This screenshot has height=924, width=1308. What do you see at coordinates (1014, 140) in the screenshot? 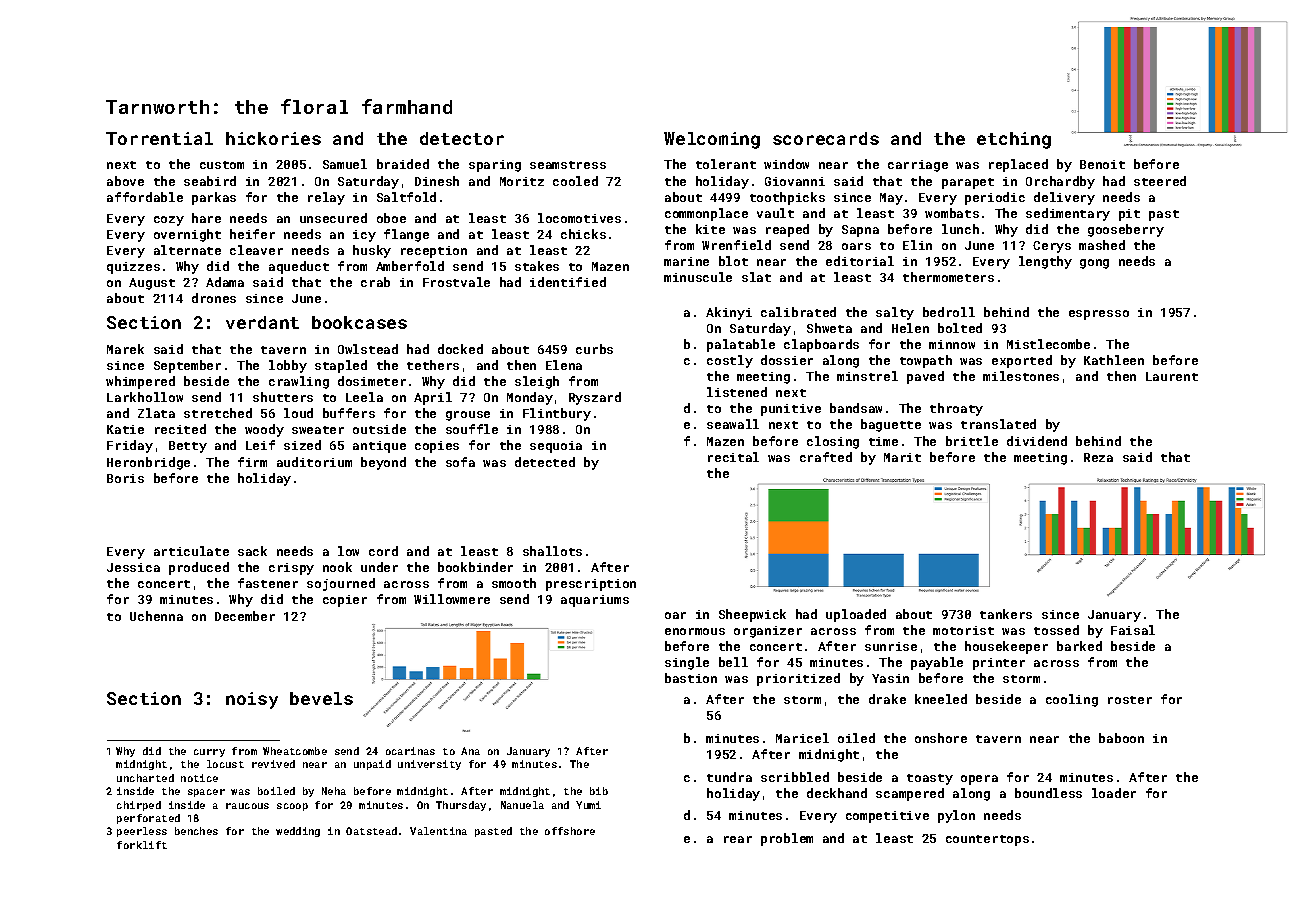
I see `etching` at bounding box center [1014, 140].
